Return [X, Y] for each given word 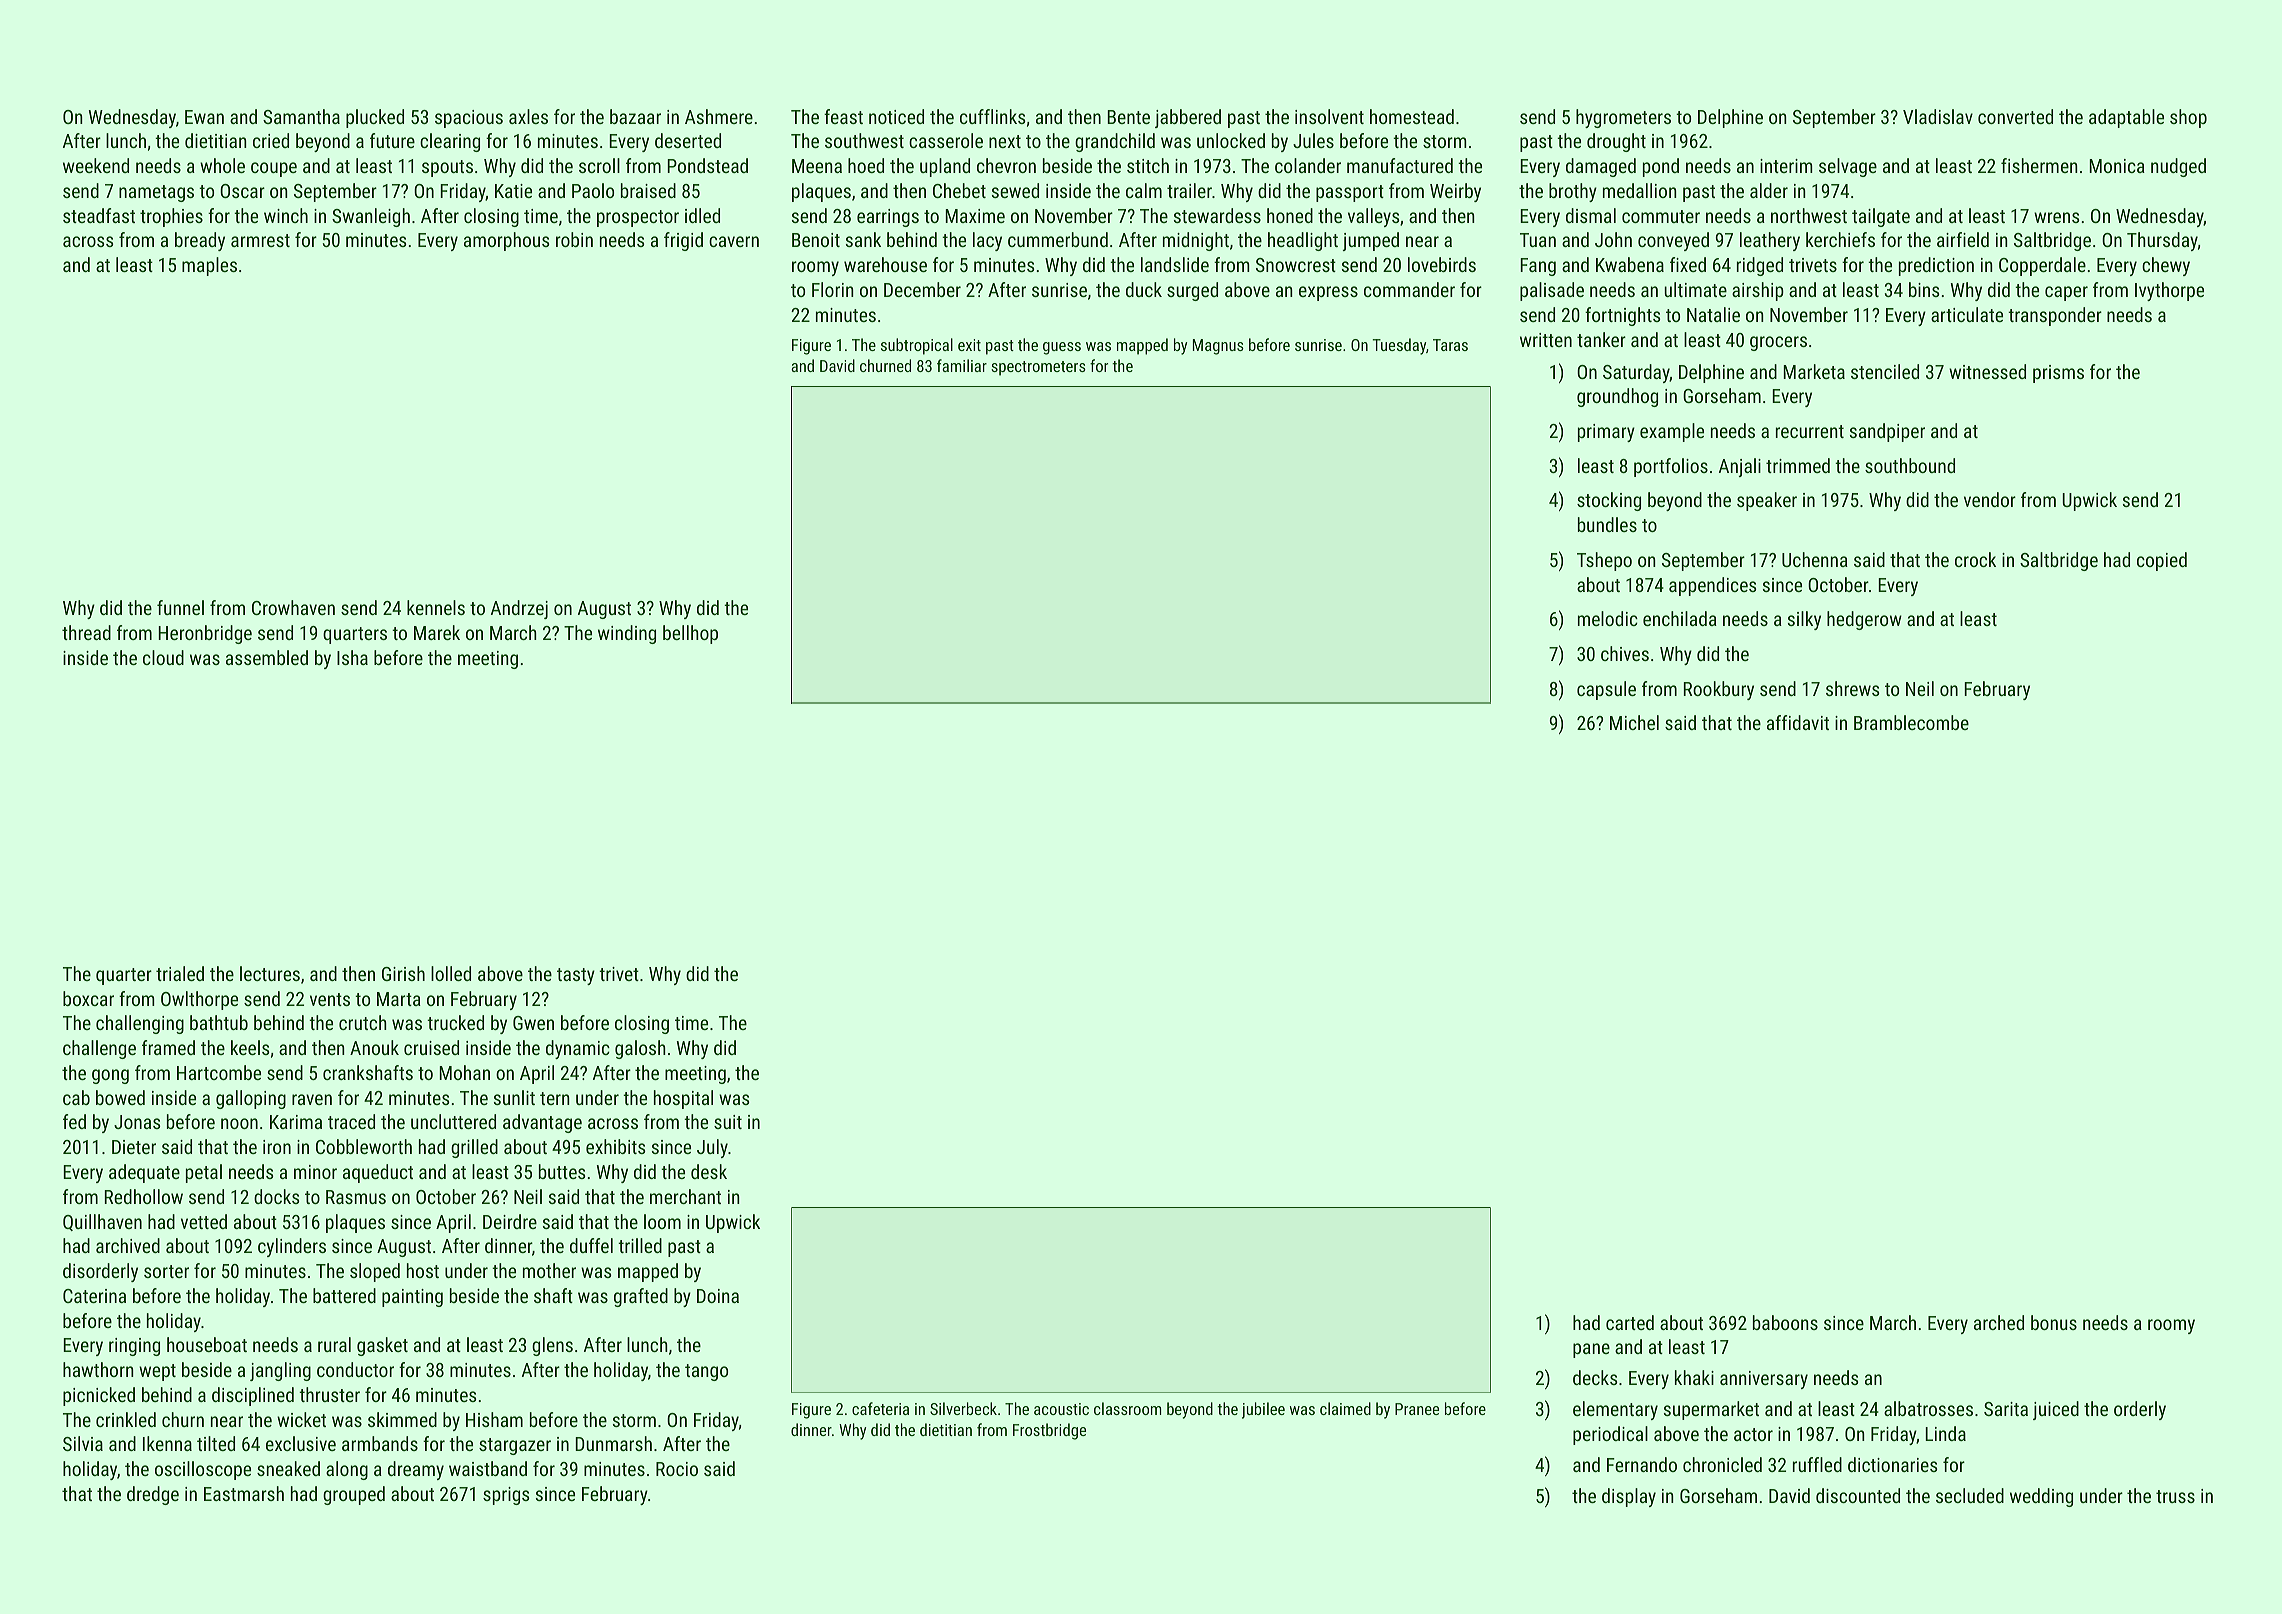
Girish [403, 973]
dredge [153, 1495]
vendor [1990, 499]
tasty [576, 976]
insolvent [1329, 116]
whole [222, 165]
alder [1769, 190]
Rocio [677, 1469]
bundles [1607, 524]
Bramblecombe [1911, 722]
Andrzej [519, 609]
